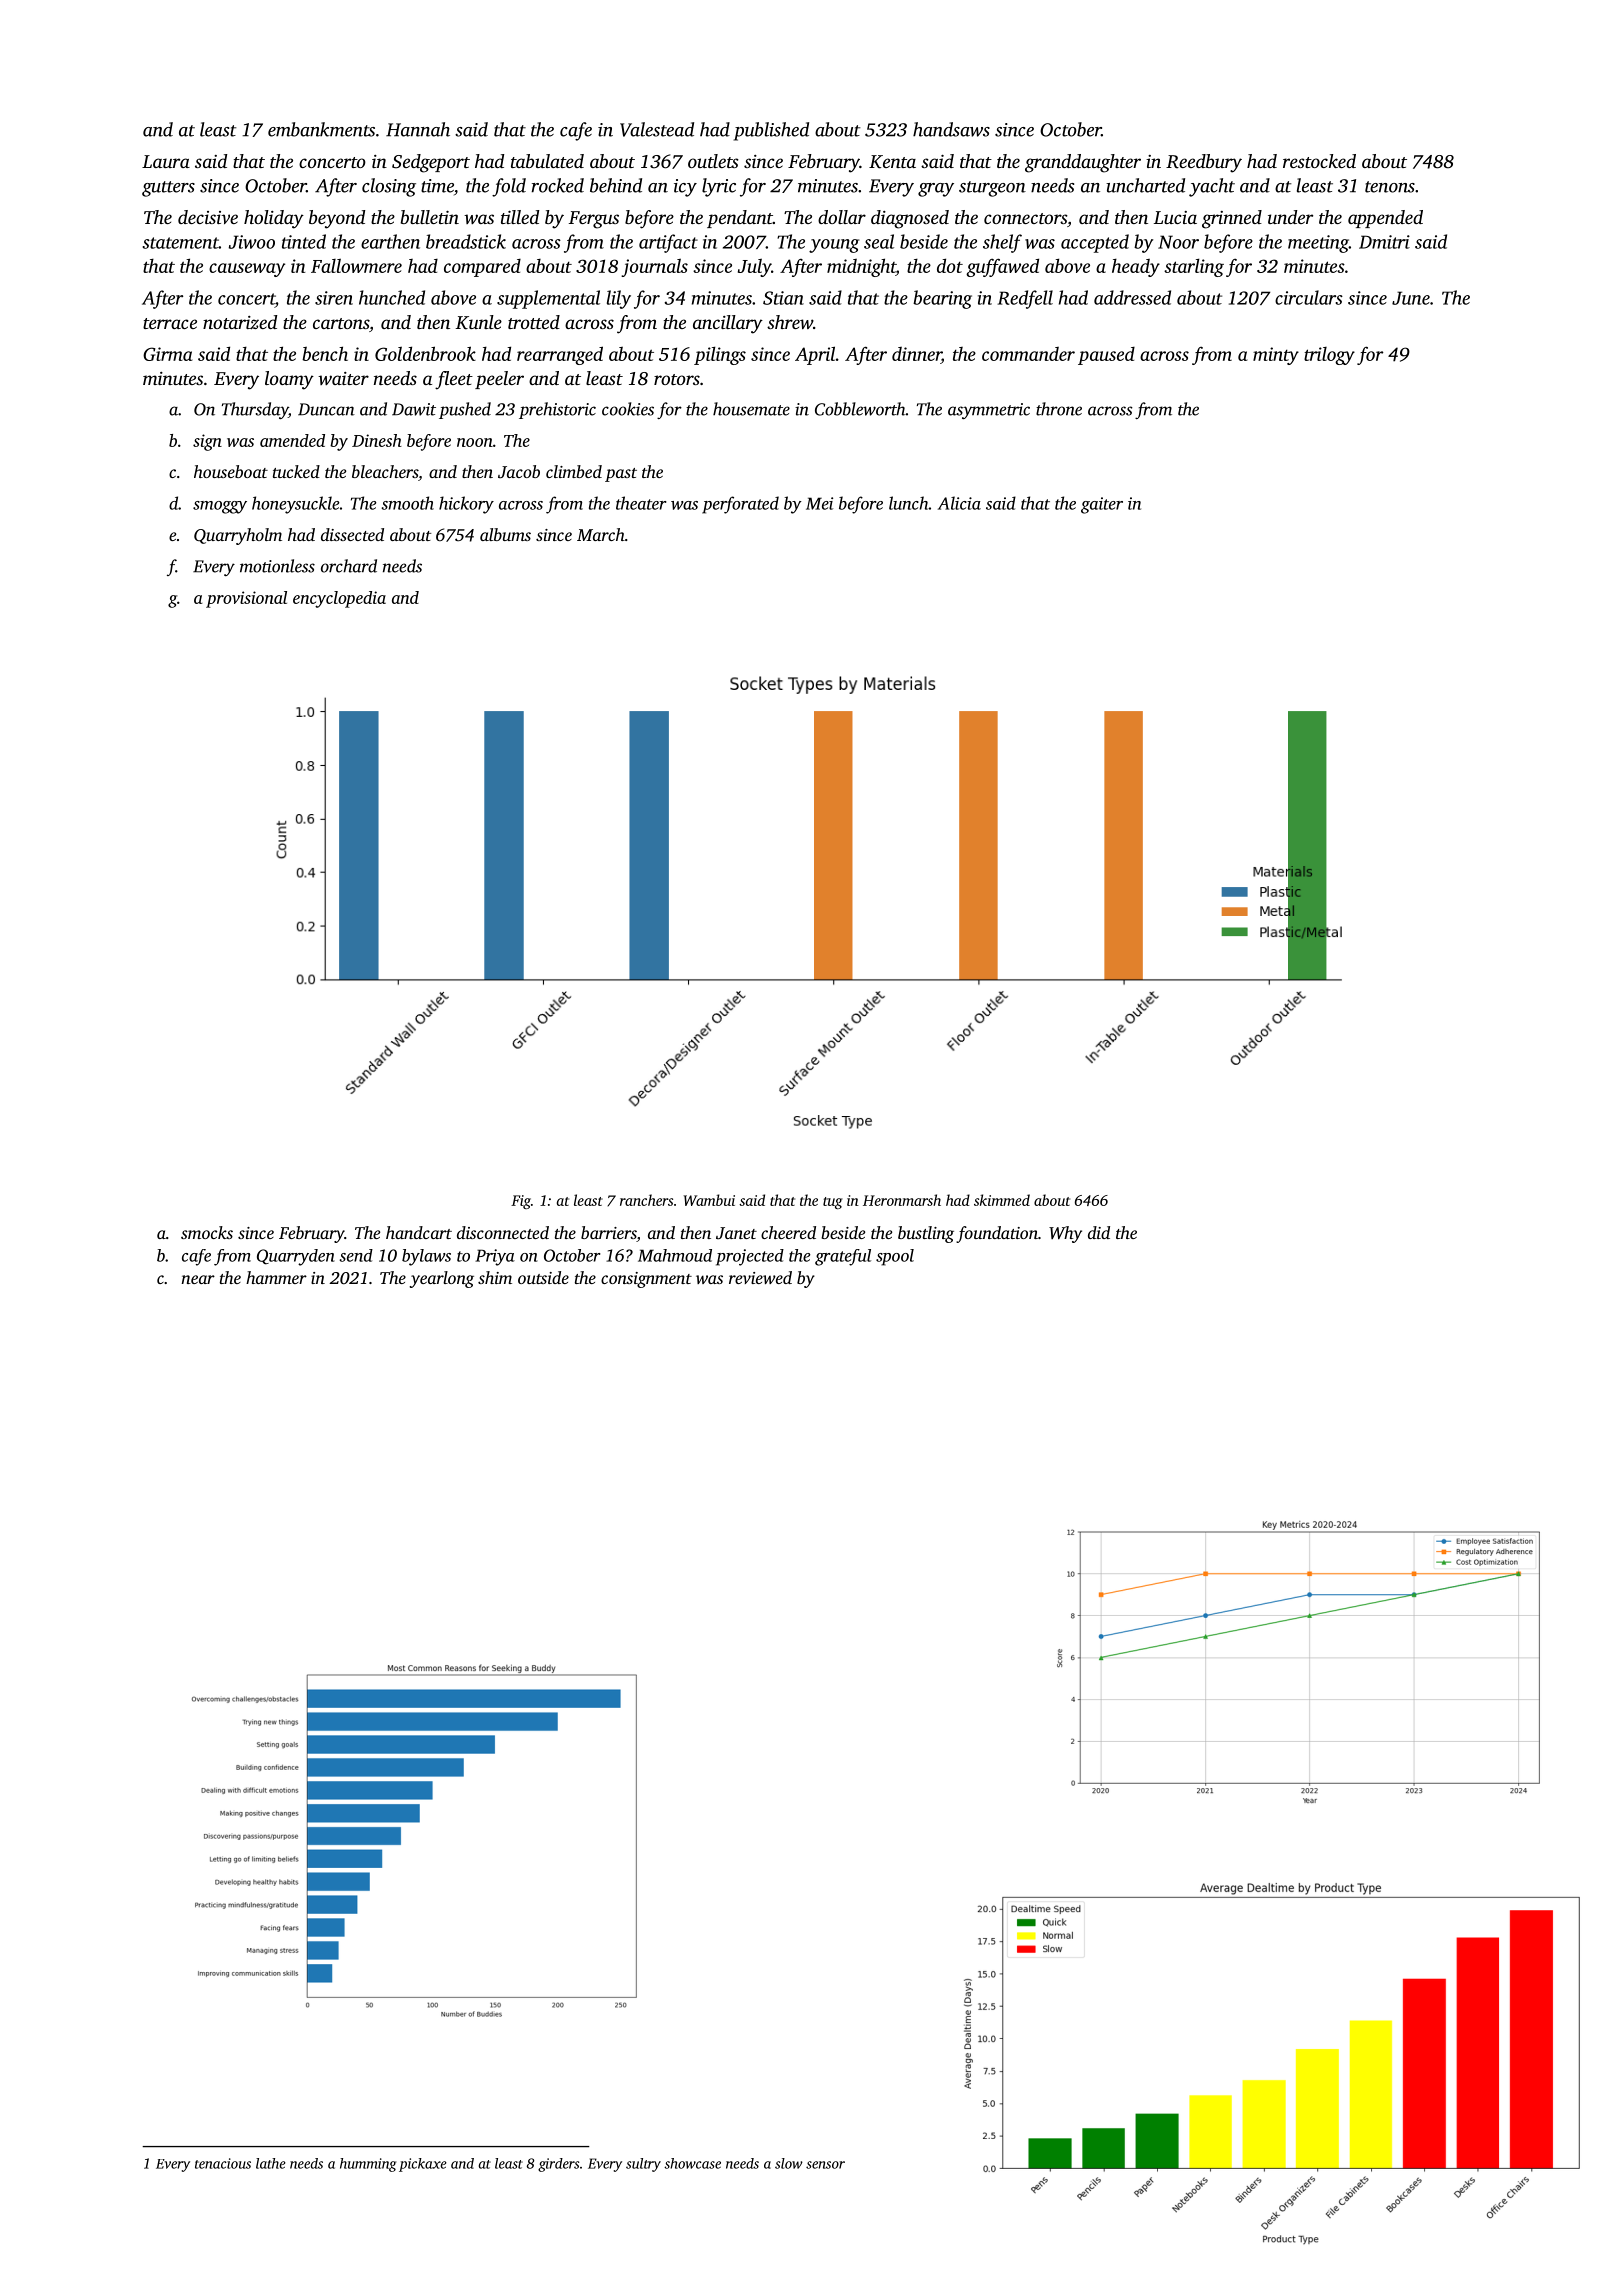 The image size is (1620, 2292). I want to click on girders, so click(558, 2165).
